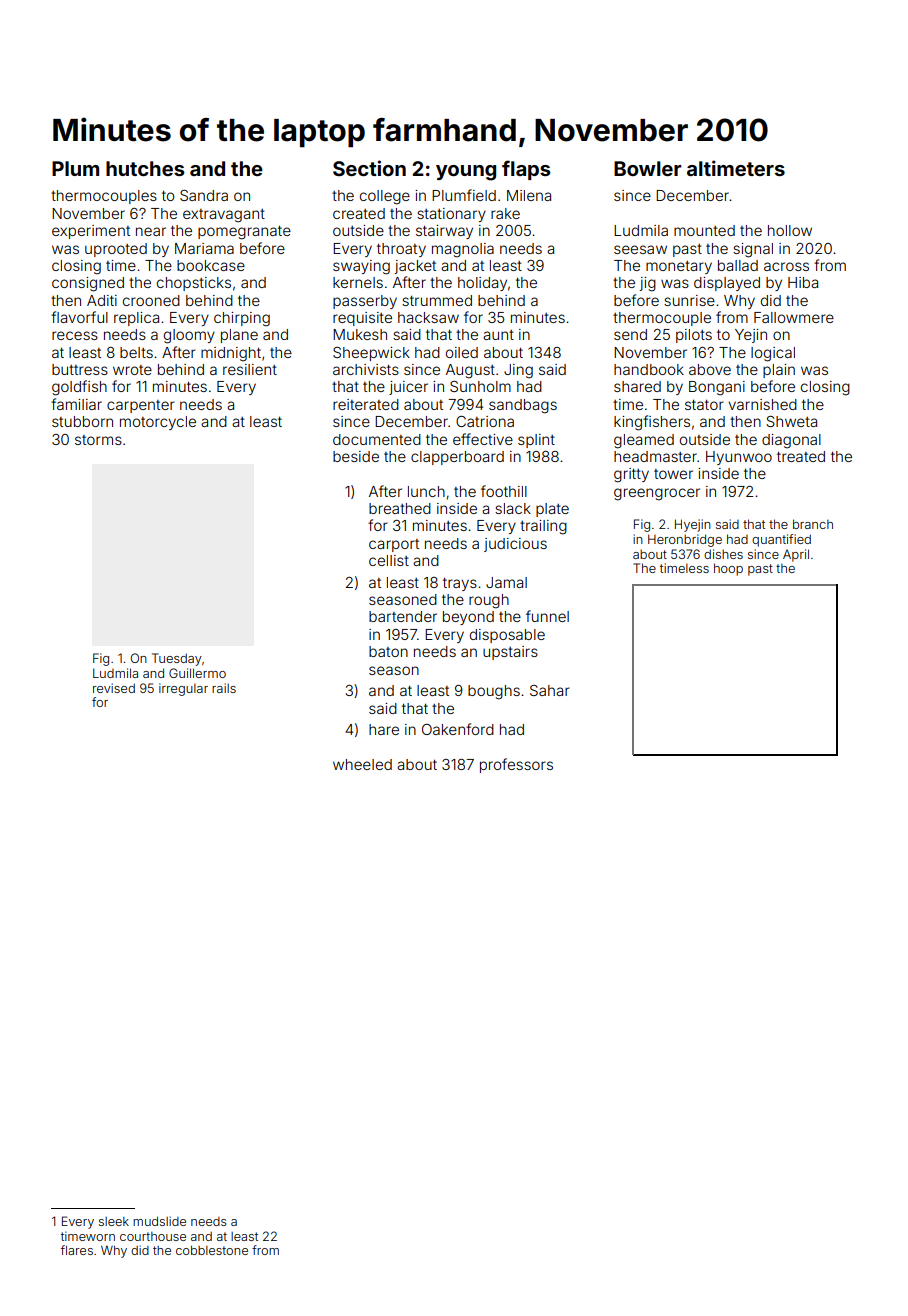 This screenshot has width=908, height=1316. What do you see at coordinates (647, 168) in the screenshot?
I see `Bowler` at bounding box center [647, 168].
